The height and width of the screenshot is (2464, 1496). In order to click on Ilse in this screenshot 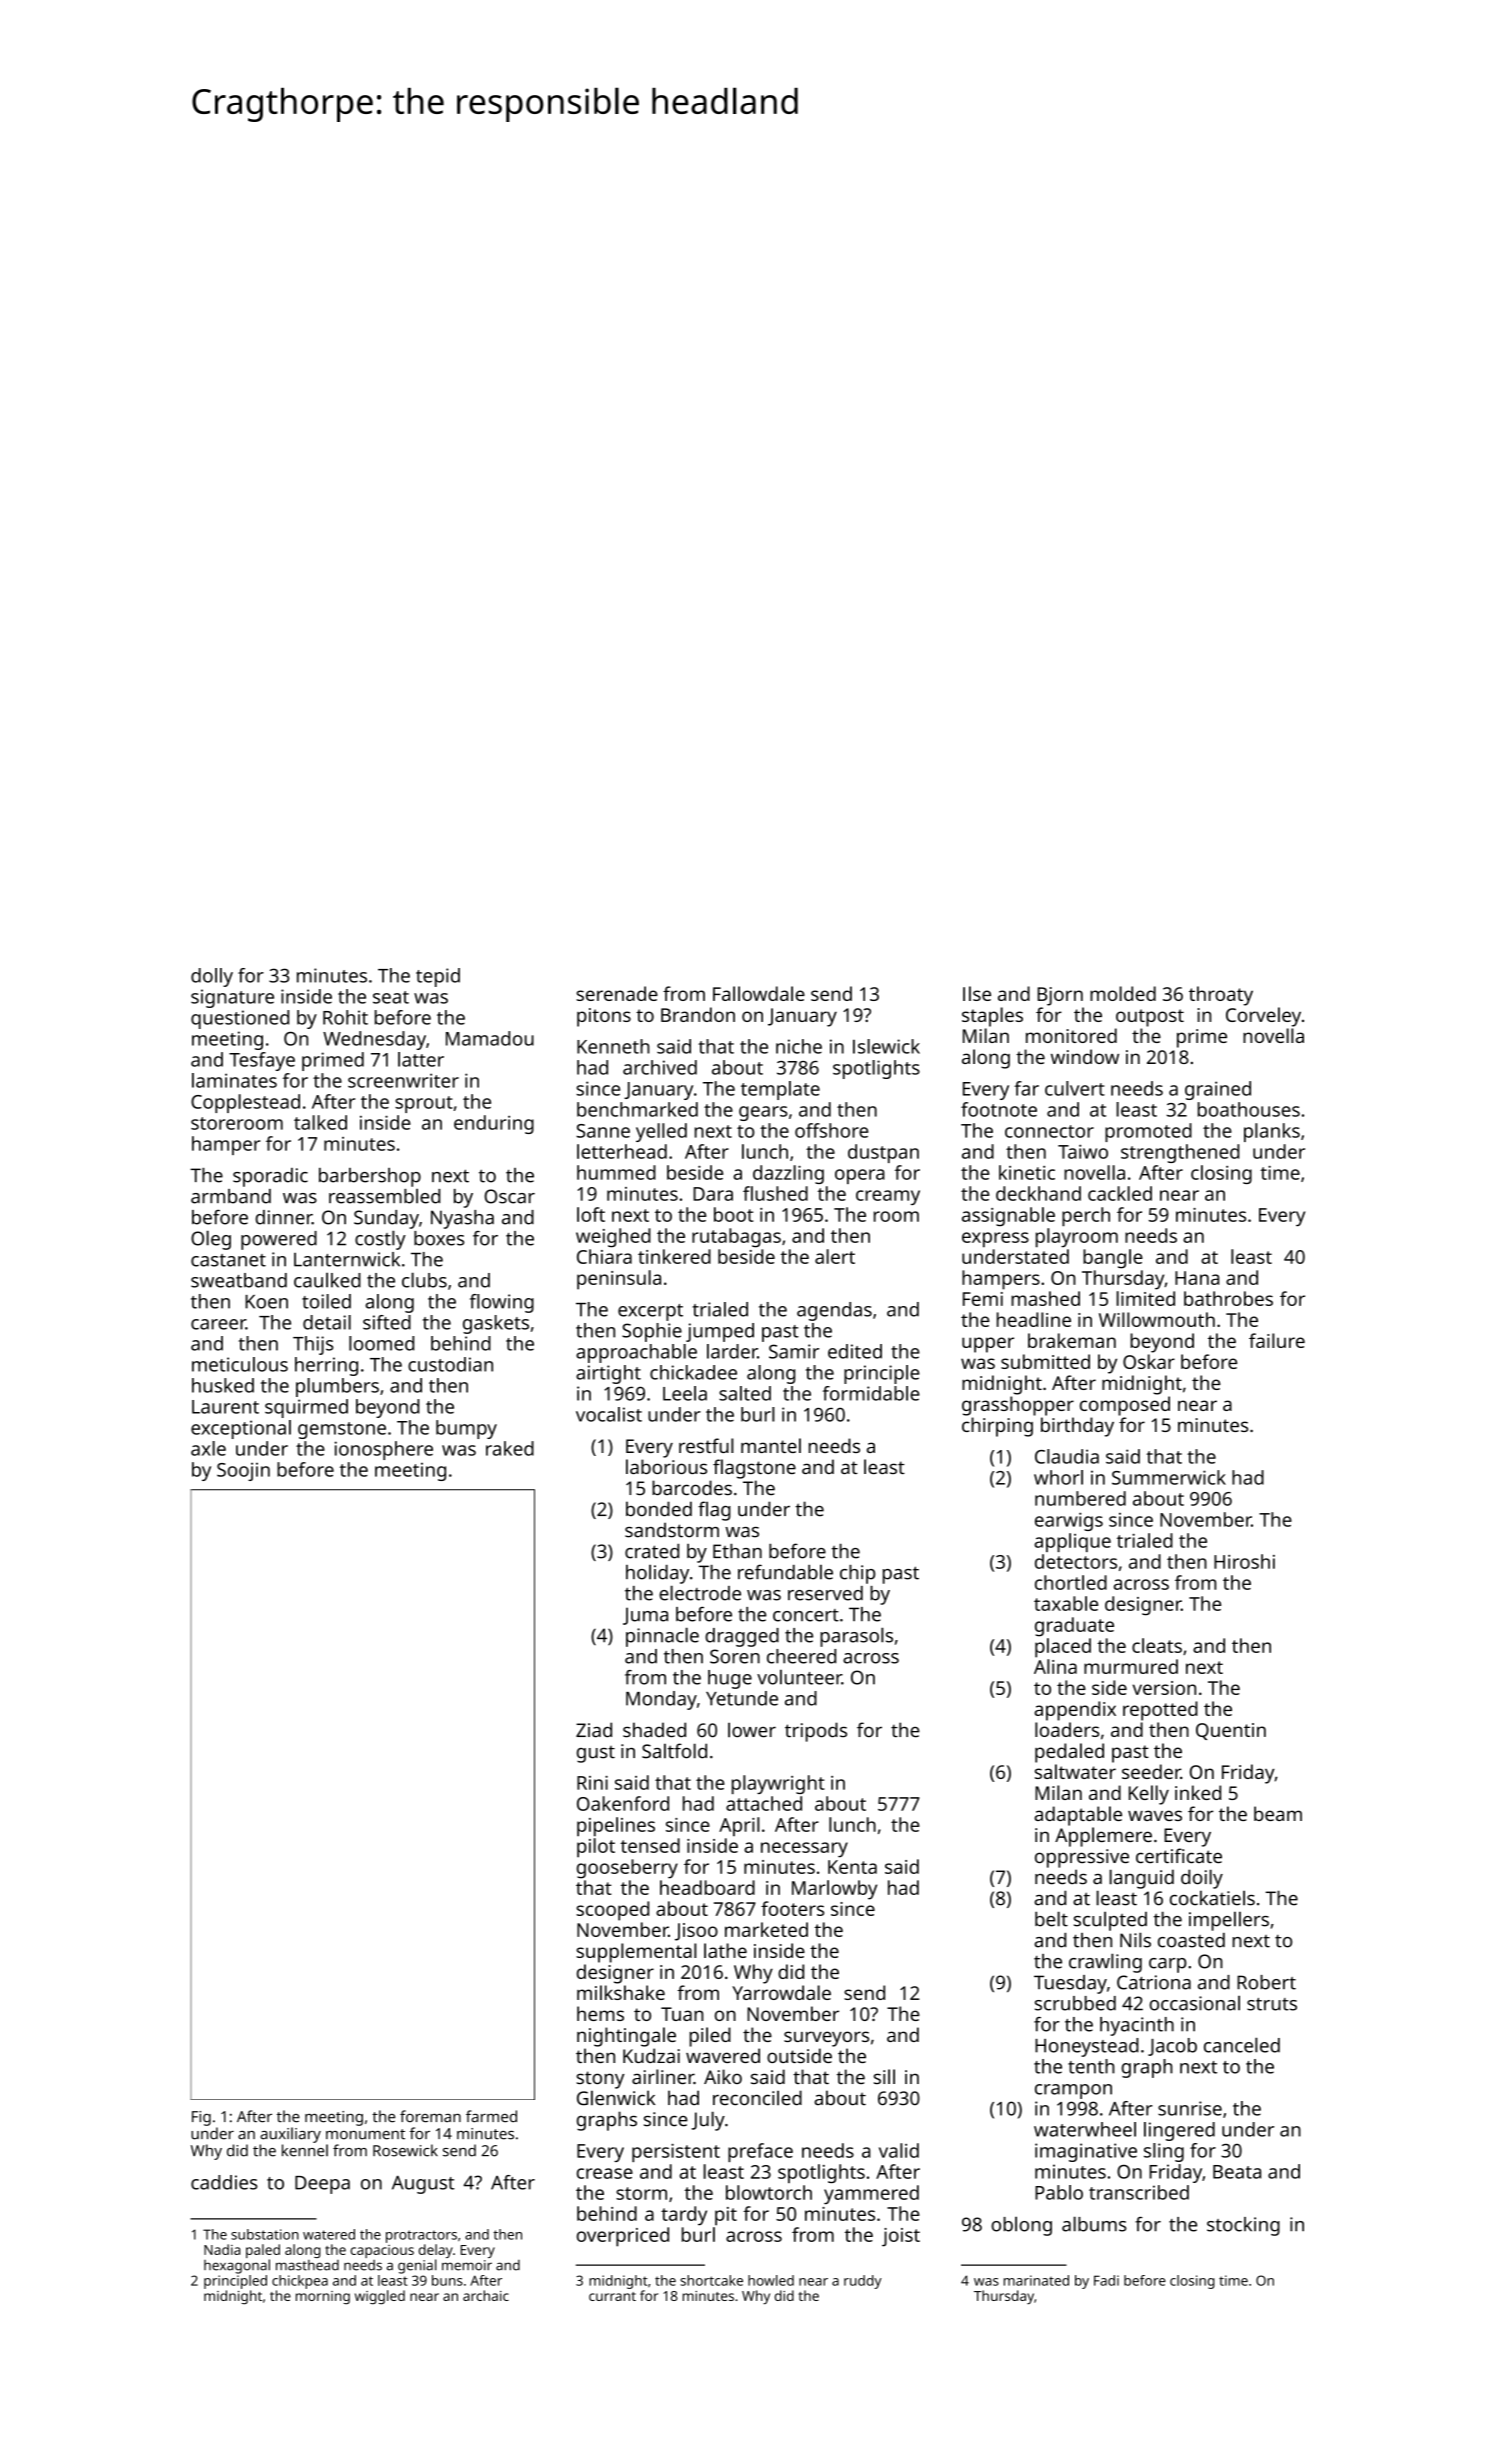, I will do `click(977, 993)`.
